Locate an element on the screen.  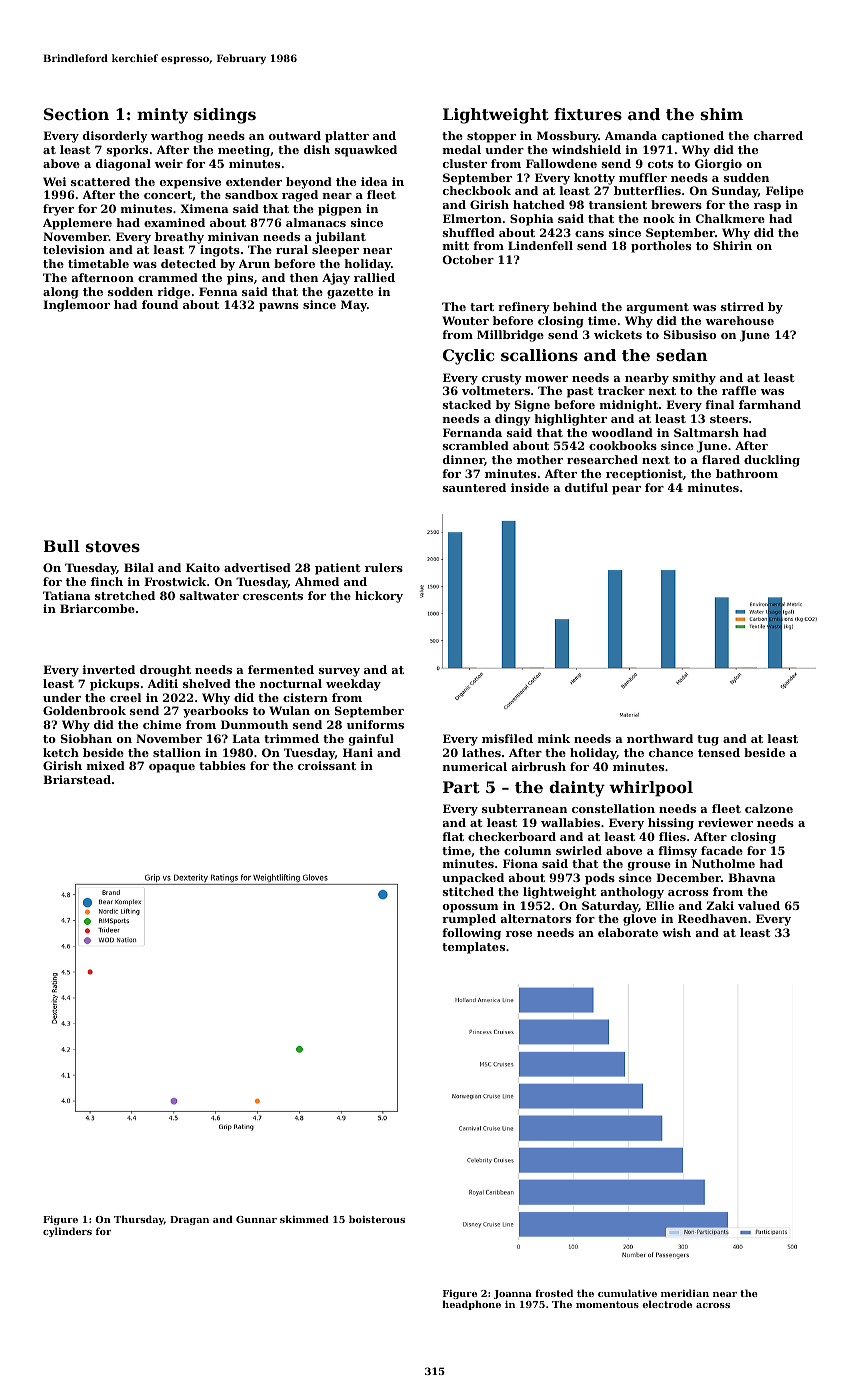
then is located at coordinates (304, 277).
